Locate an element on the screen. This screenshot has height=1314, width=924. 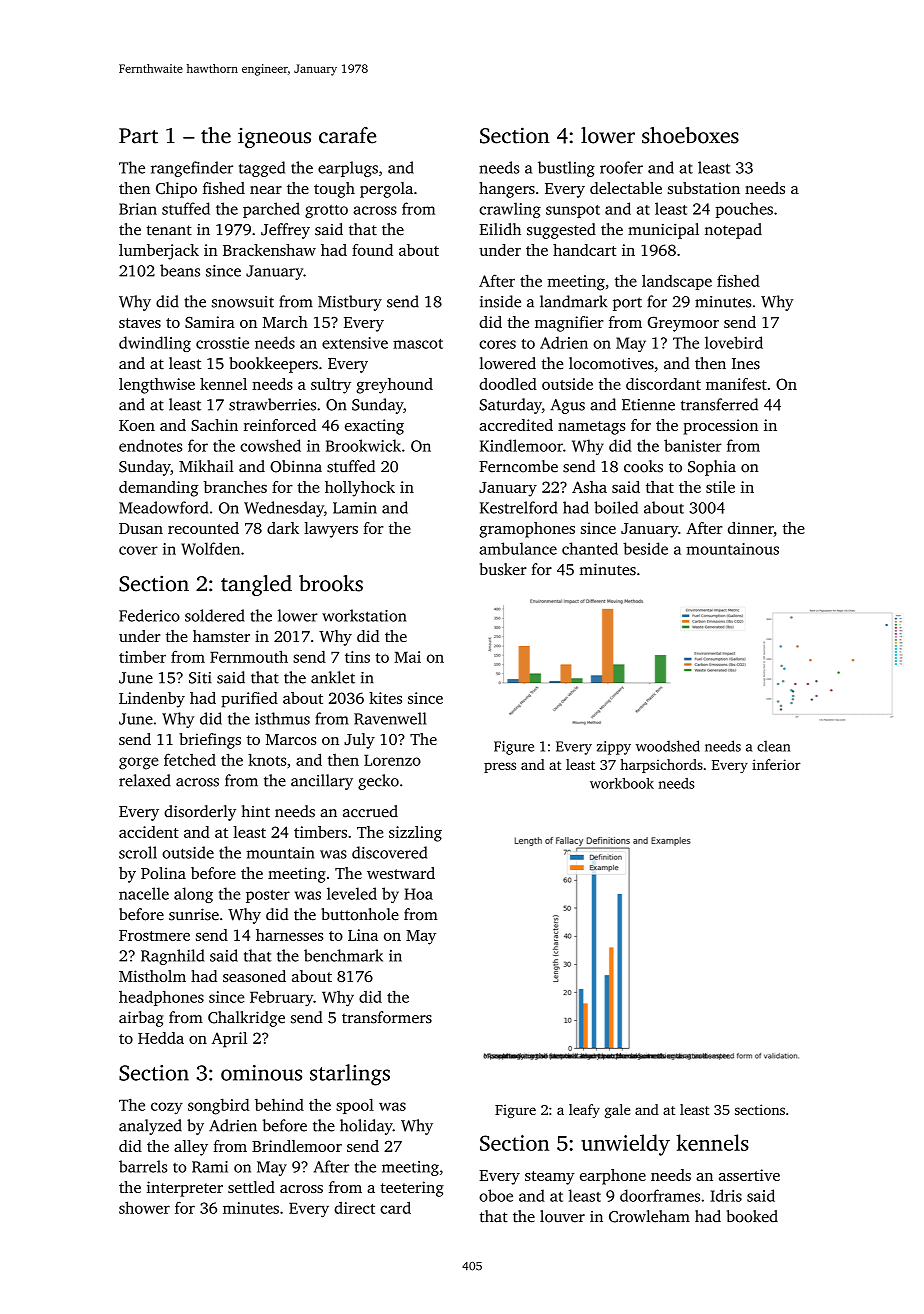
busker is located at coordinates (503, 569).
